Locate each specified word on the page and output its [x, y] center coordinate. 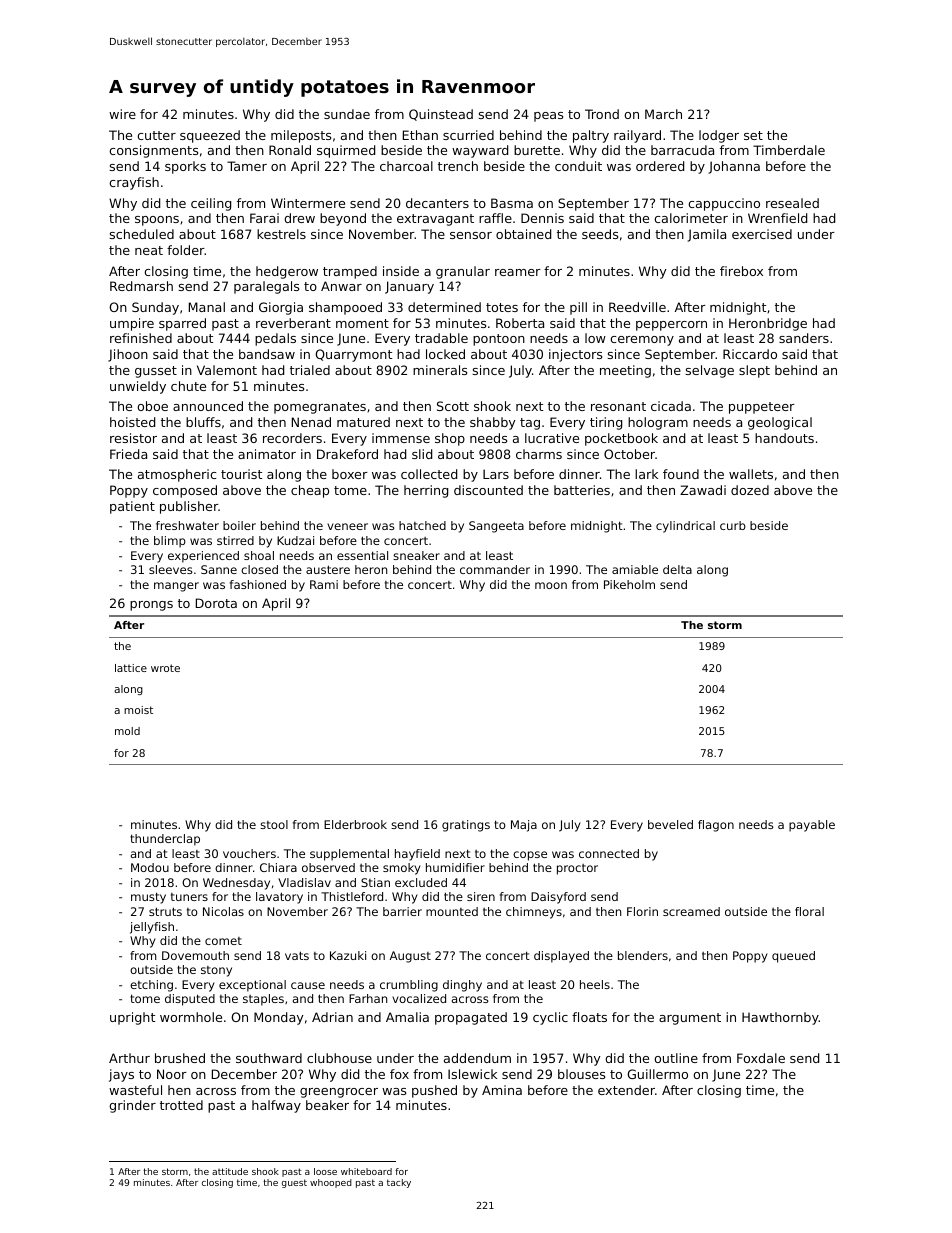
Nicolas [223, 911]
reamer [518, 272]
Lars [496, 474]
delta [677, 569]
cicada [671, 406]
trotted [181, 1105]
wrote [165, 668]
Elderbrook [355, 824]
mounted [452, 911]
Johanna [734, 167]
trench [458, 166]
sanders [804, 338]
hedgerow [287, 272]
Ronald [290, 150]
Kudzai [295, 540]
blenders [643, 955]
